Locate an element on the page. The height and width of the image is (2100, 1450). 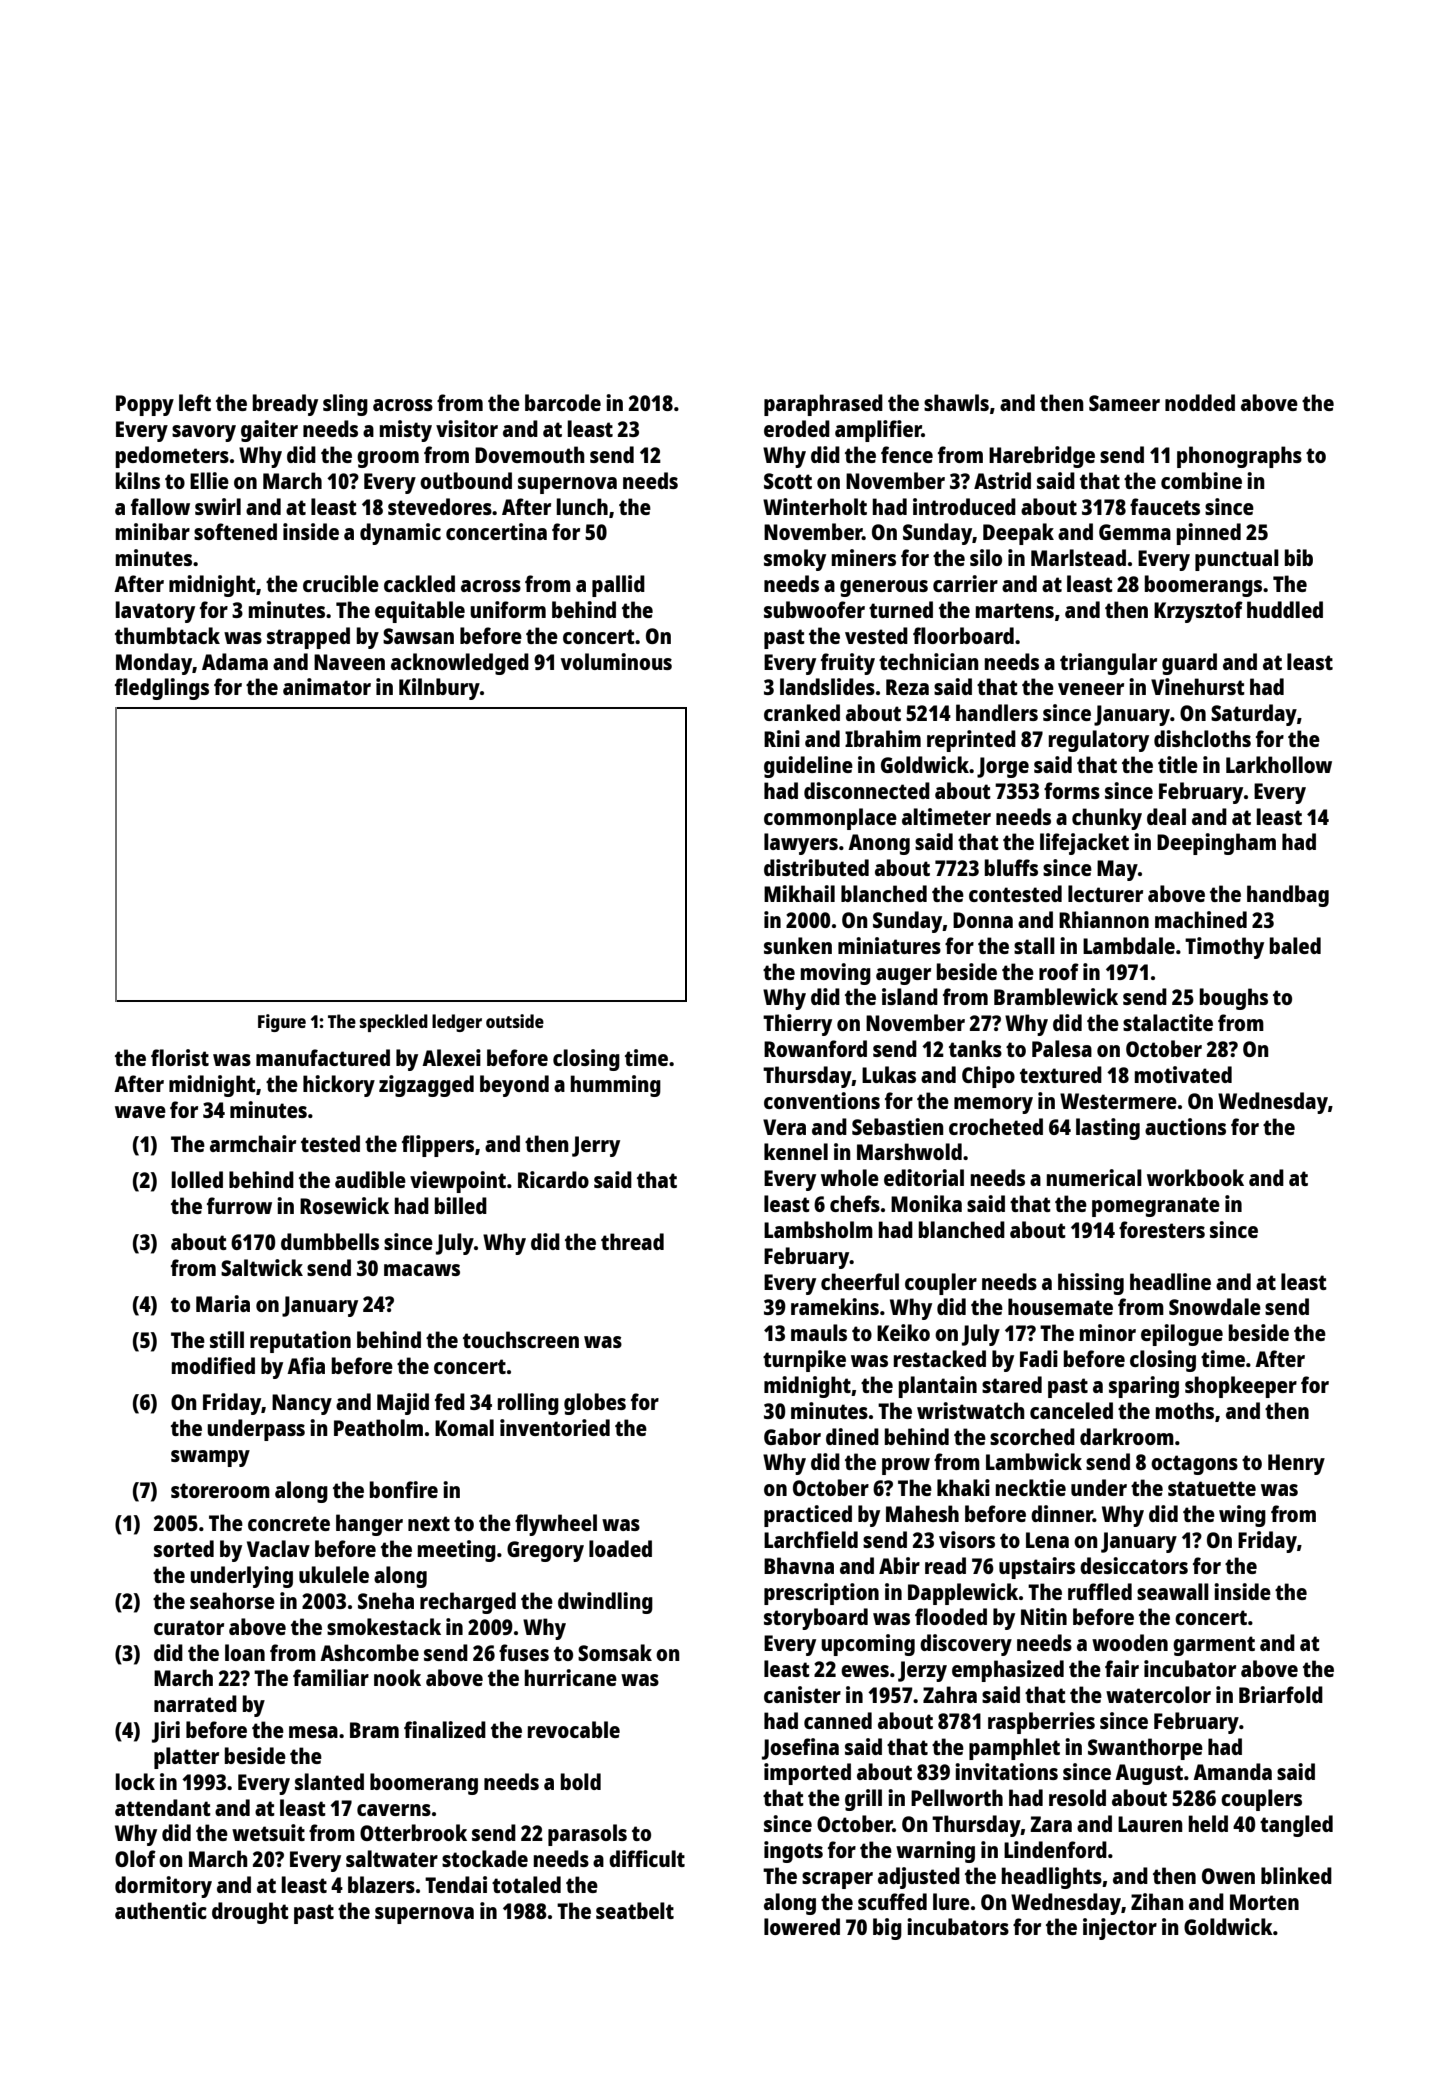
huddled is located at coordinates (1285, 609).
